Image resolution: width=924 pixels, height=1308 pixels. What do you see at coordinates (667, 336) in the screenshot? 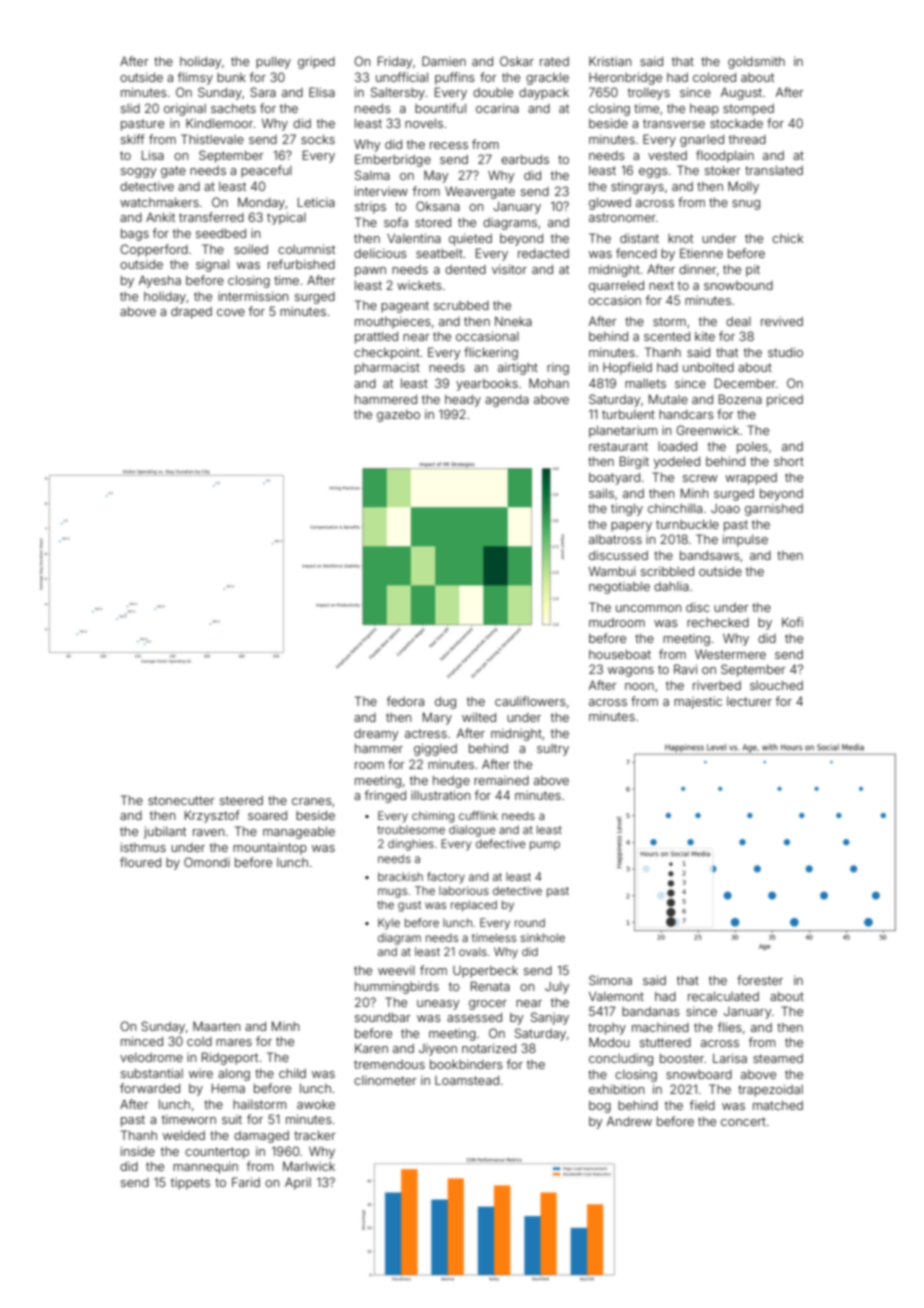
I see `scented` at bounding box center [667, 336].
